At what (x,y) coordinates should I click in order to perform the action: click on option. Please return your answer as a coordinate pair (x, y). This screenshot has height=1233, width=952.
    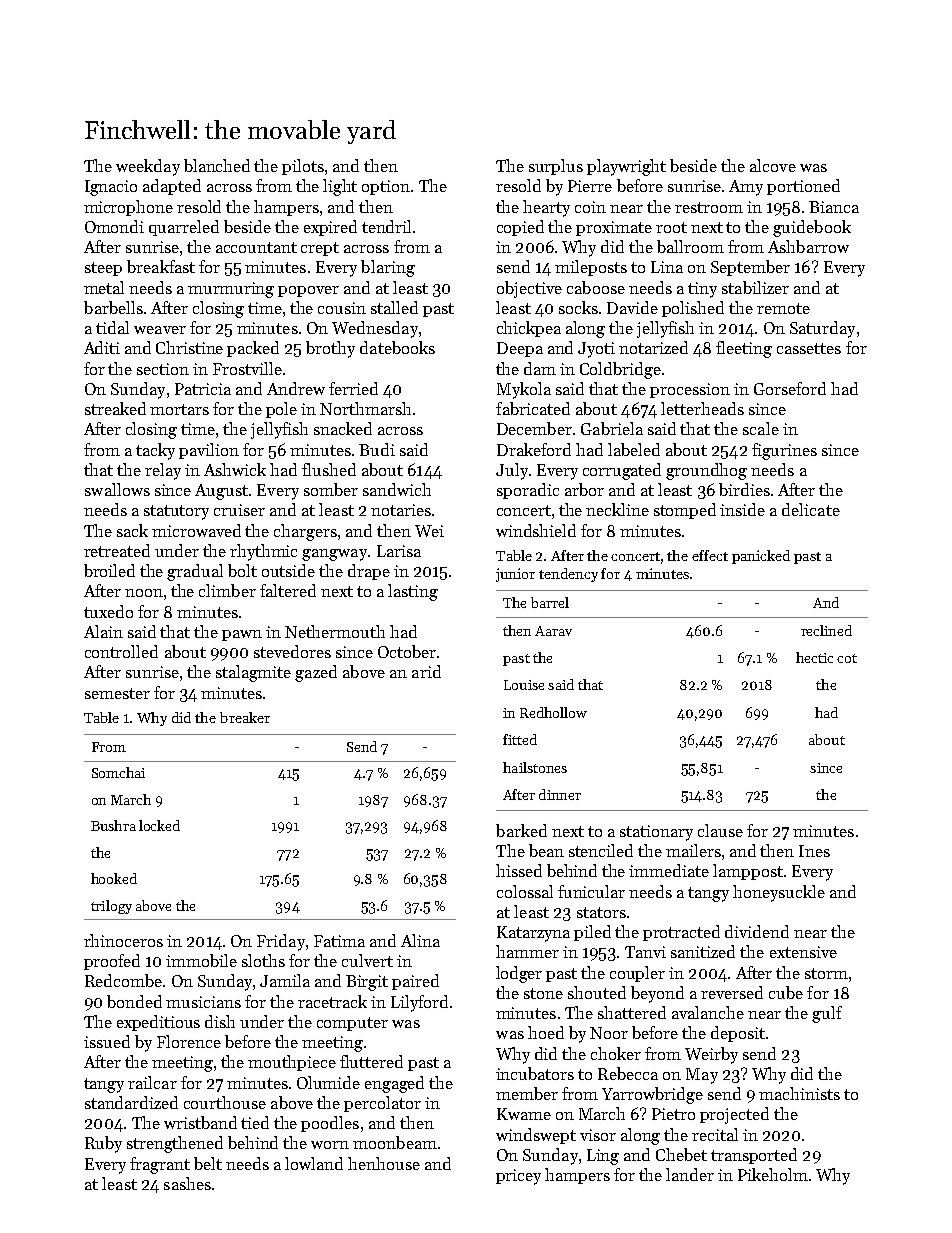
    Looking at the image, I should click on (386, 187).
